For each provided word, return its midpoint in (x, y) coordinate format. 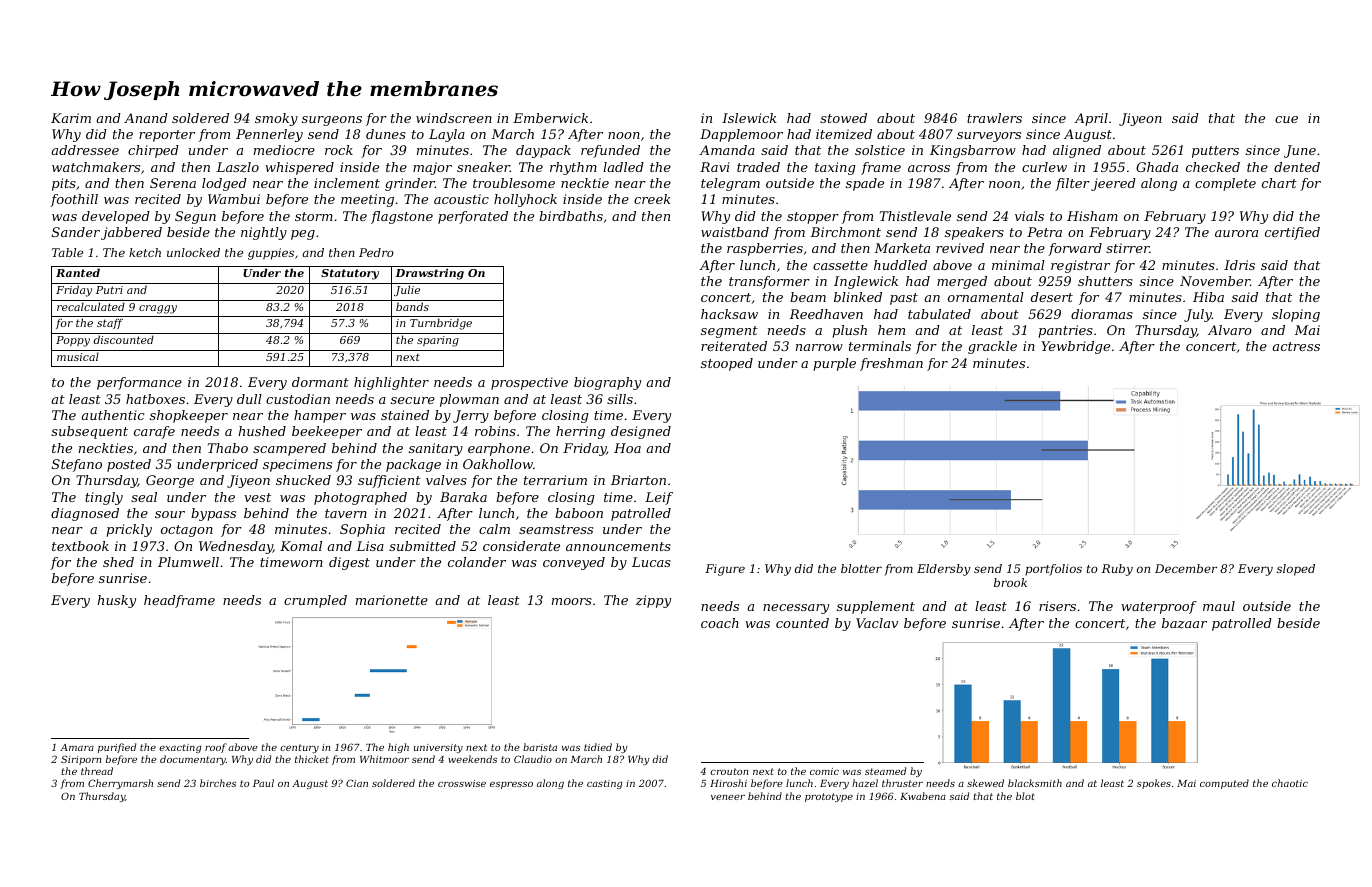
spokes (1154, 784)
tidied (598, 747)
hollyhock (525, 200)
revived (960, 248)
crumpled (315, 601)
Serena (173, 183)
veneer (728, 797)
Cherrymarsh (120, 784)
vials (1029, 216)
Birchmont (845, 232)
